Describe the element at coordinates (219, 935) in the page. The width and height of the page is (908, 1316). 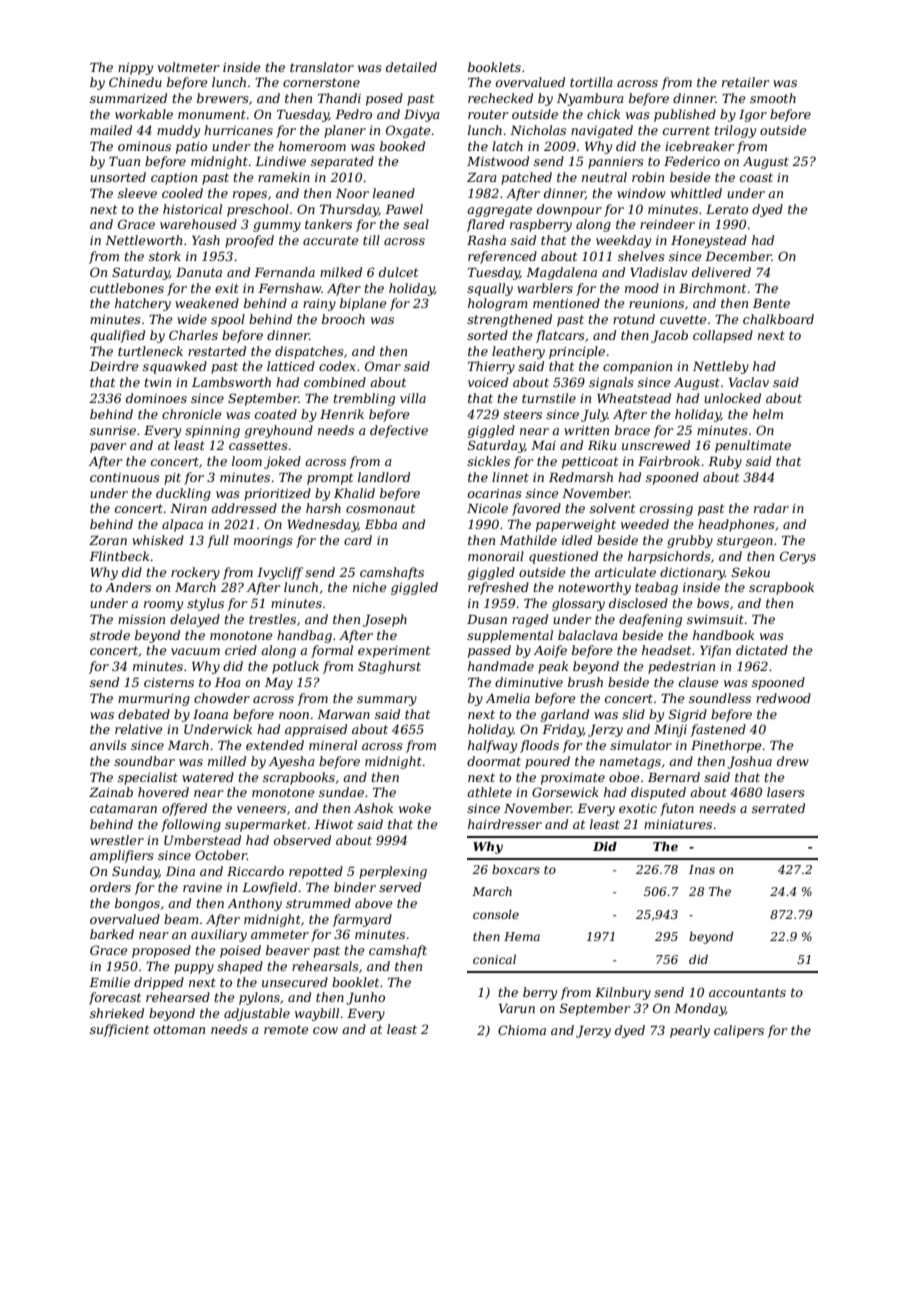
I see `auxiliary` at that location.
